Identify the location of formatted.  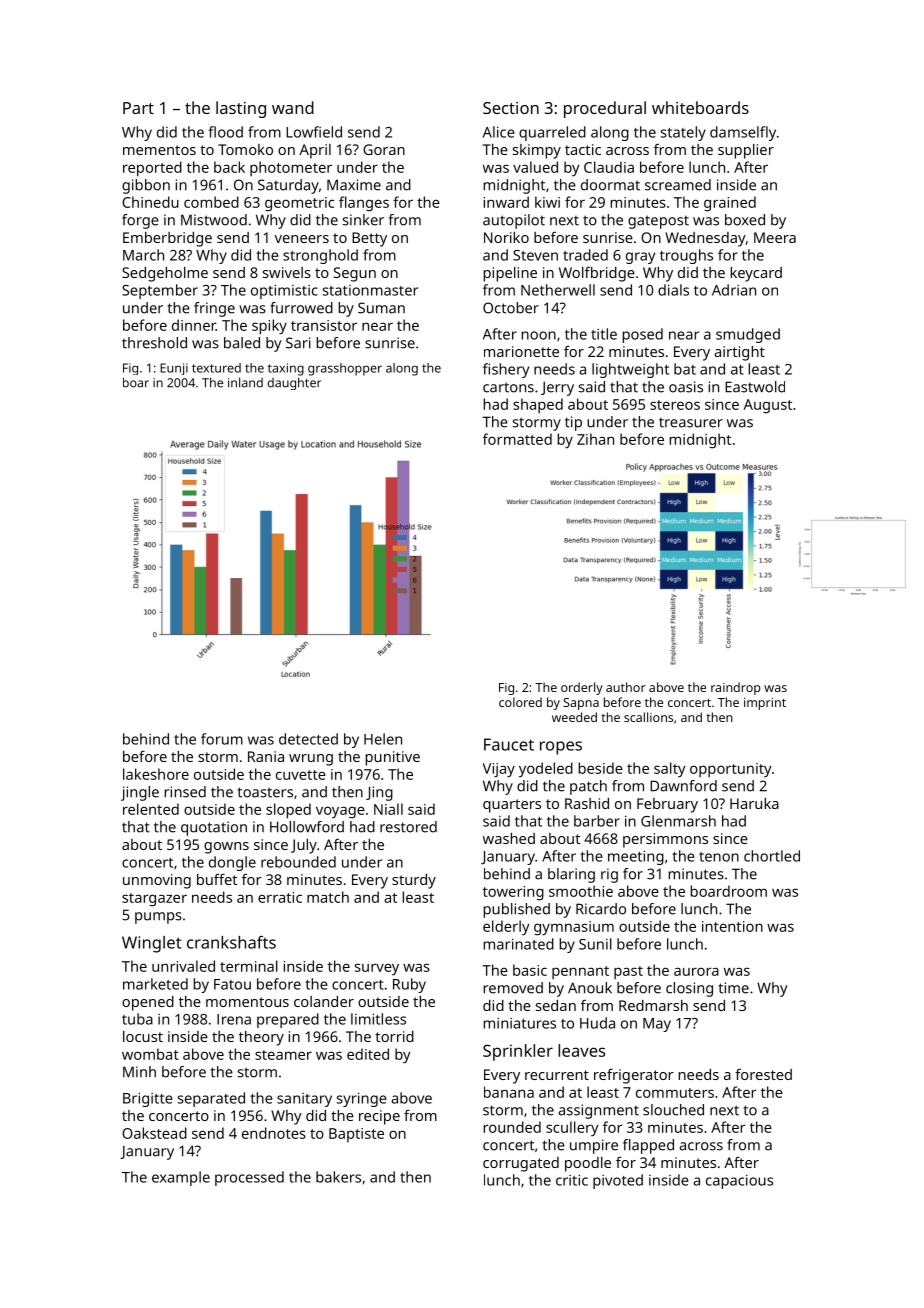
(517, 439).
